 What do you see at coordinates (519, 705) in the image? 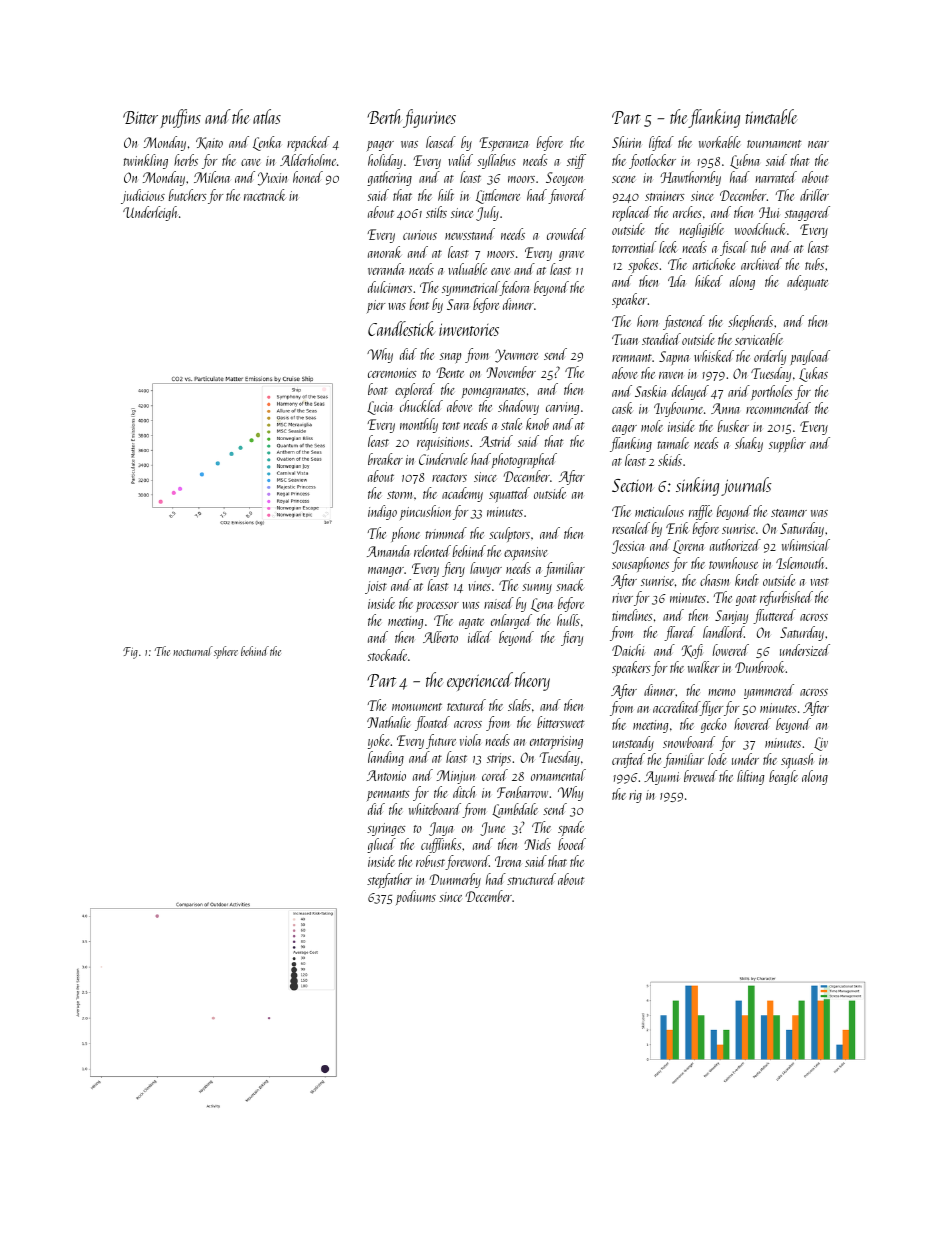
I see `slabs` at bounding box center [519, 705].
